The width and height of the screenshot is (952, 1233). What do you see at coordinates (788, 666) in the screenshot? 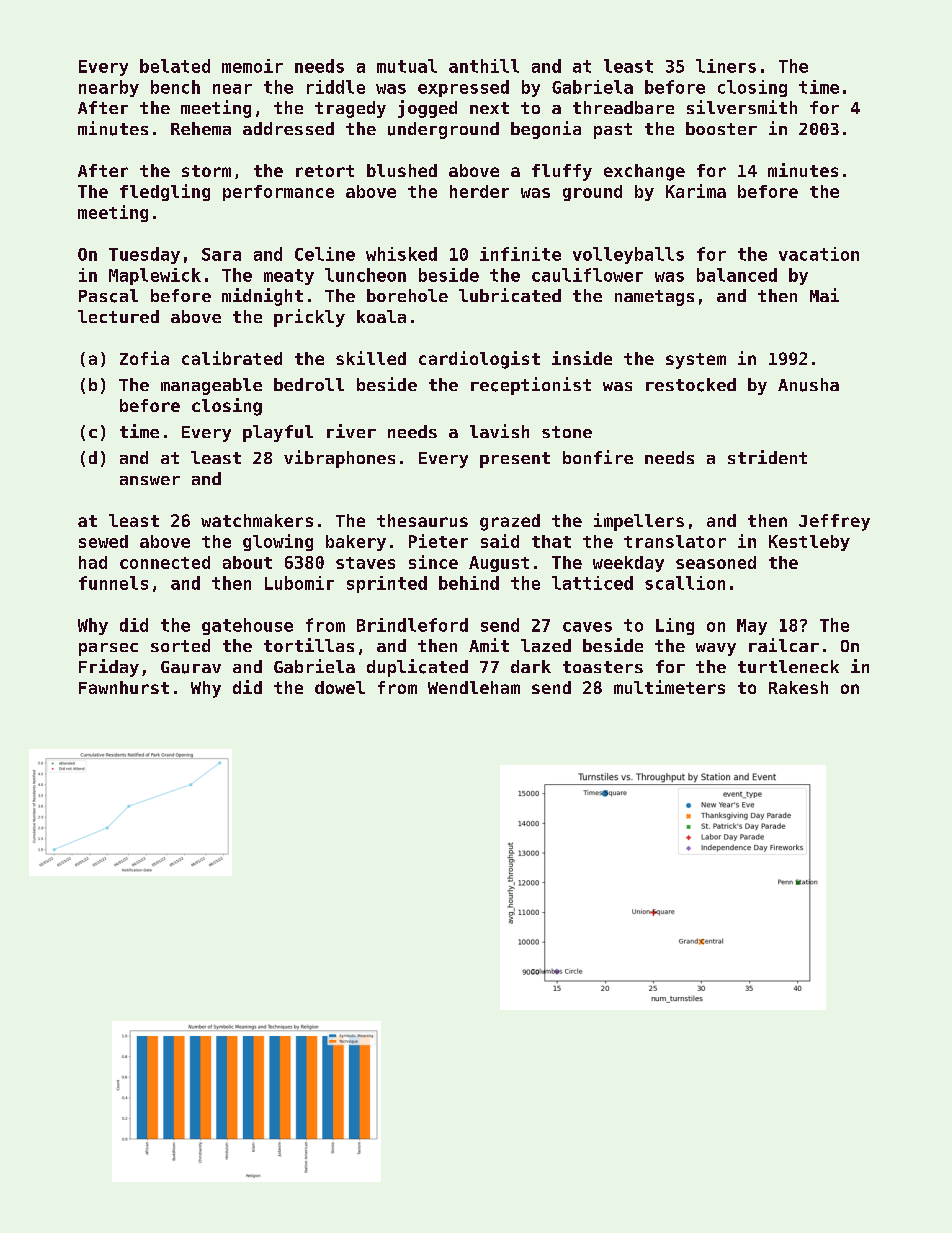
I see `turtleneck` at bounding box center [788, 666].
